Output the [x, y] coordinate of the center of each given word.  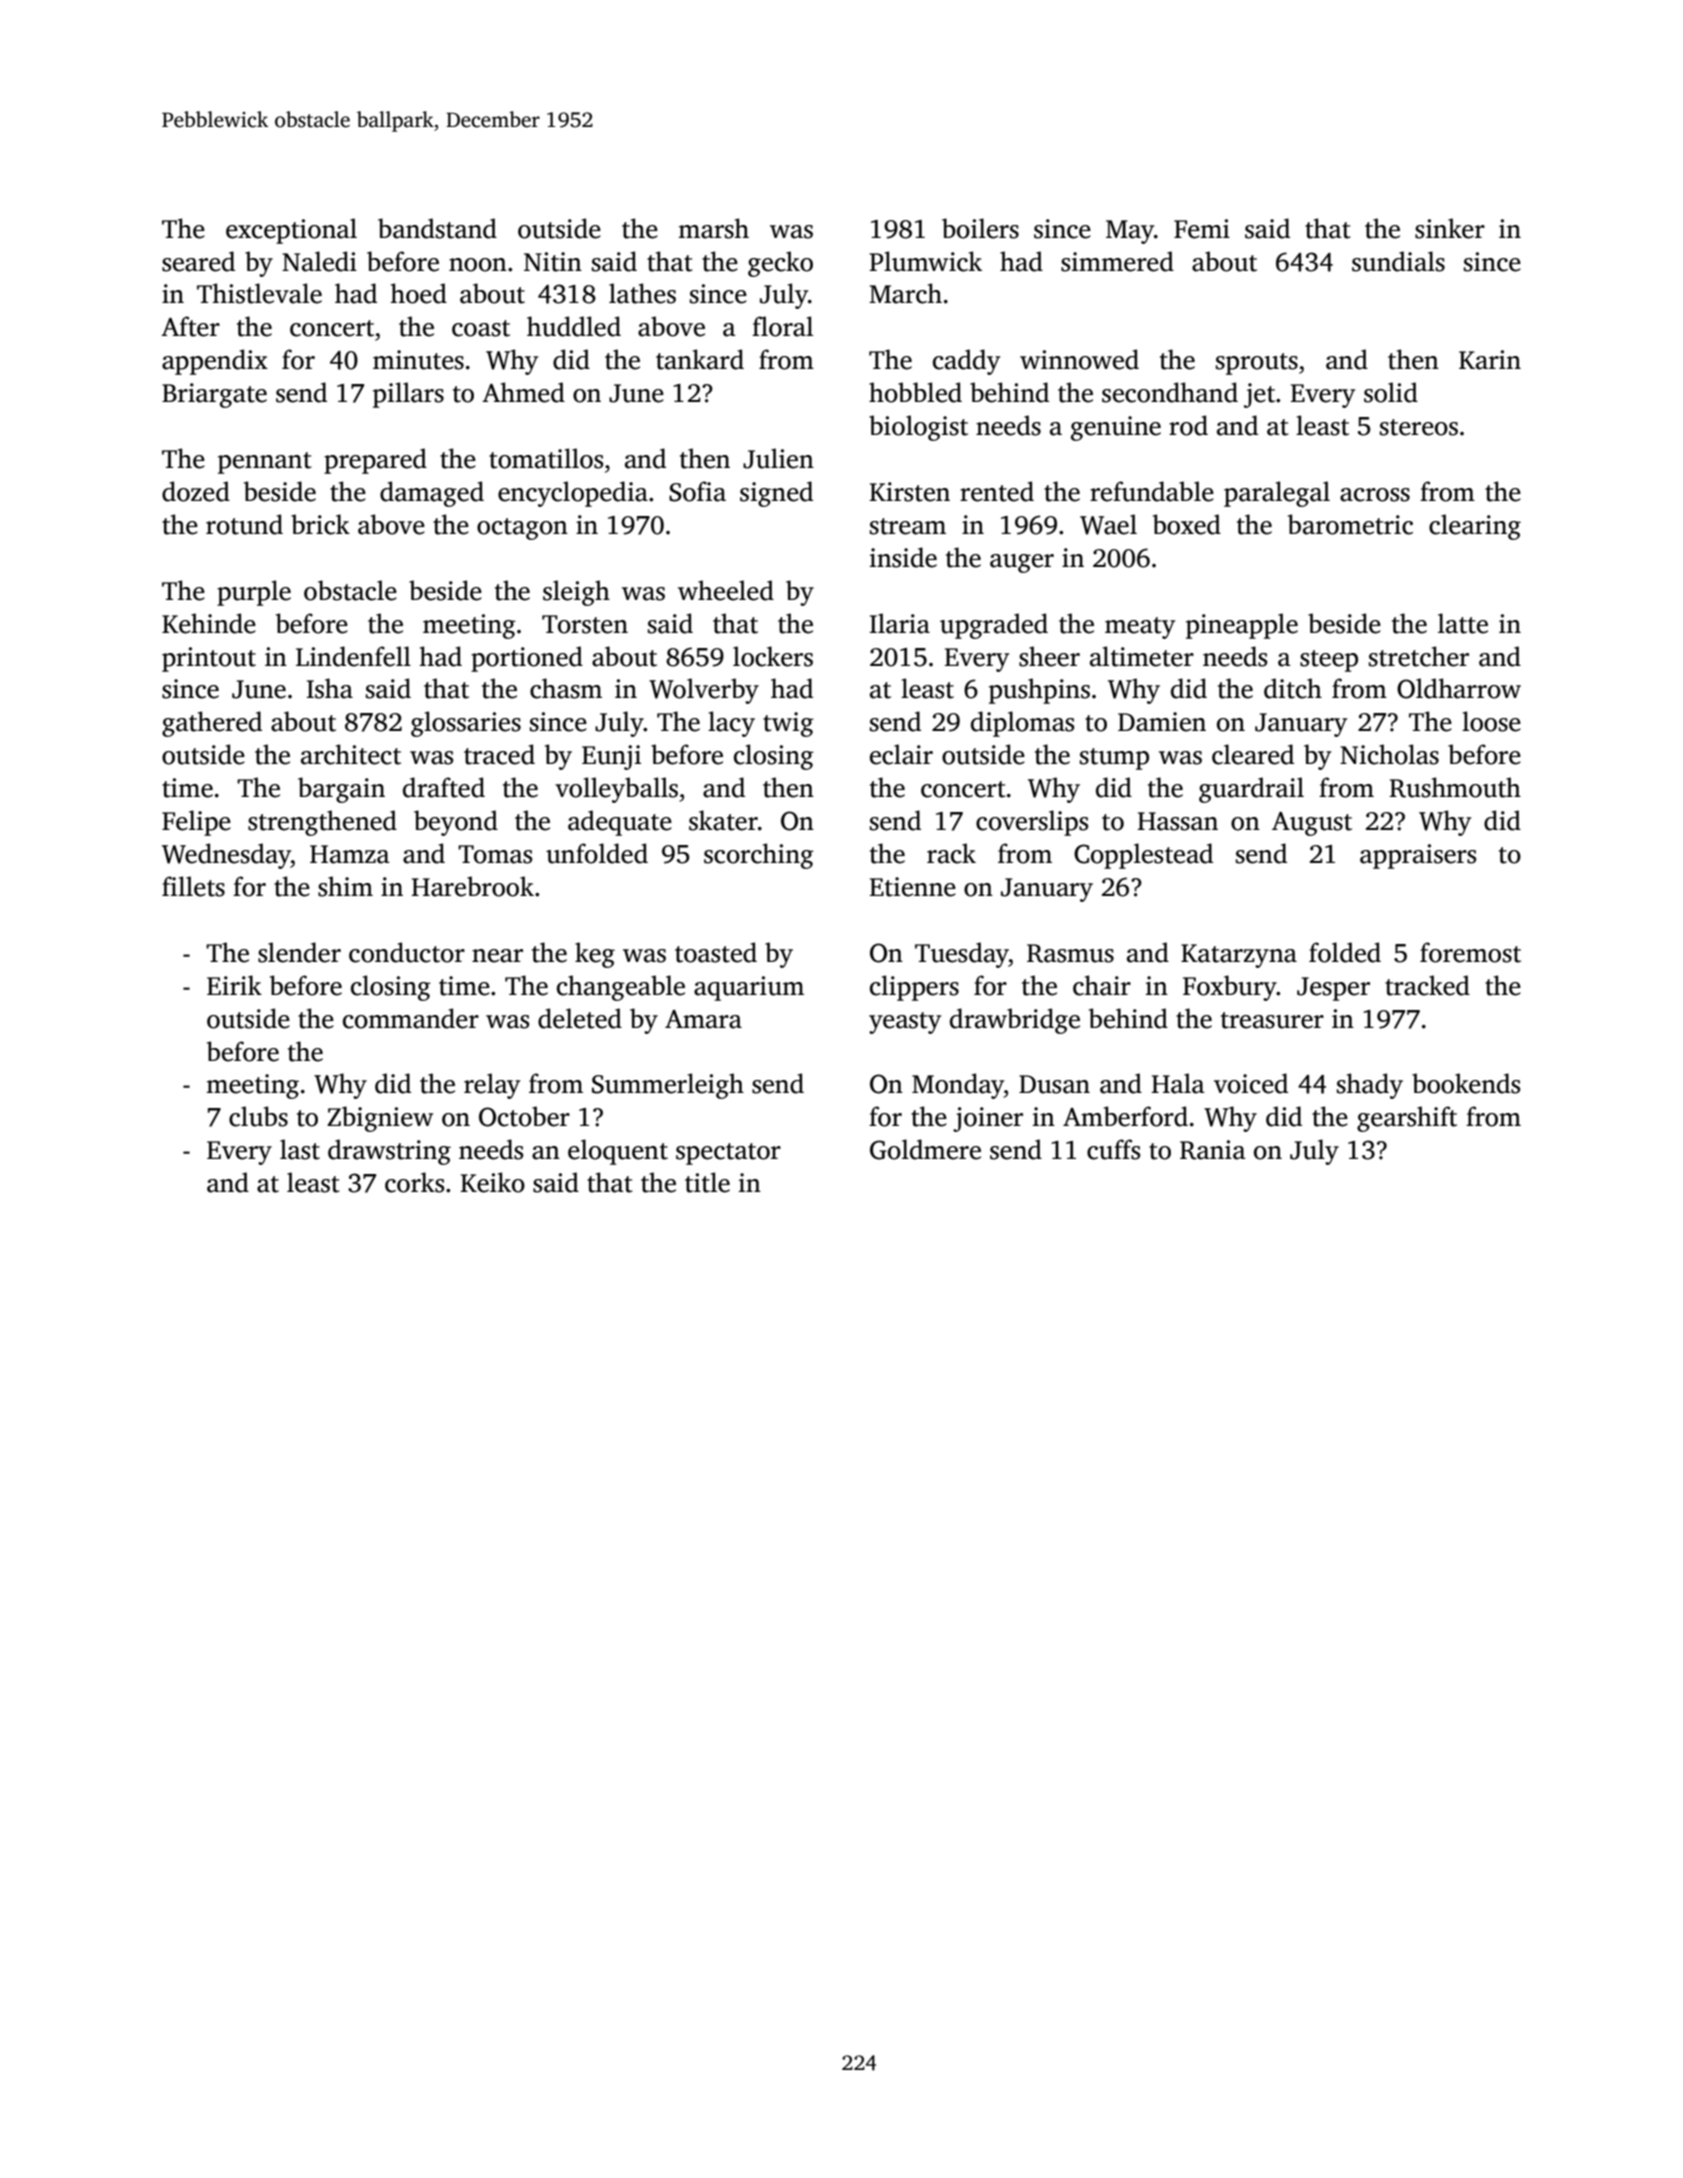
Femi [1202, 229]
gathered [212, 724]
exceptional [291, 231]
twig [788, 724]
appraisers [1418, 856]
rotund [244, 524]
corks [414, 1182]
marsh [713, 228]
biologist [918, 428]
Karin [1490, 360]
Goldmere [925, 1149]
